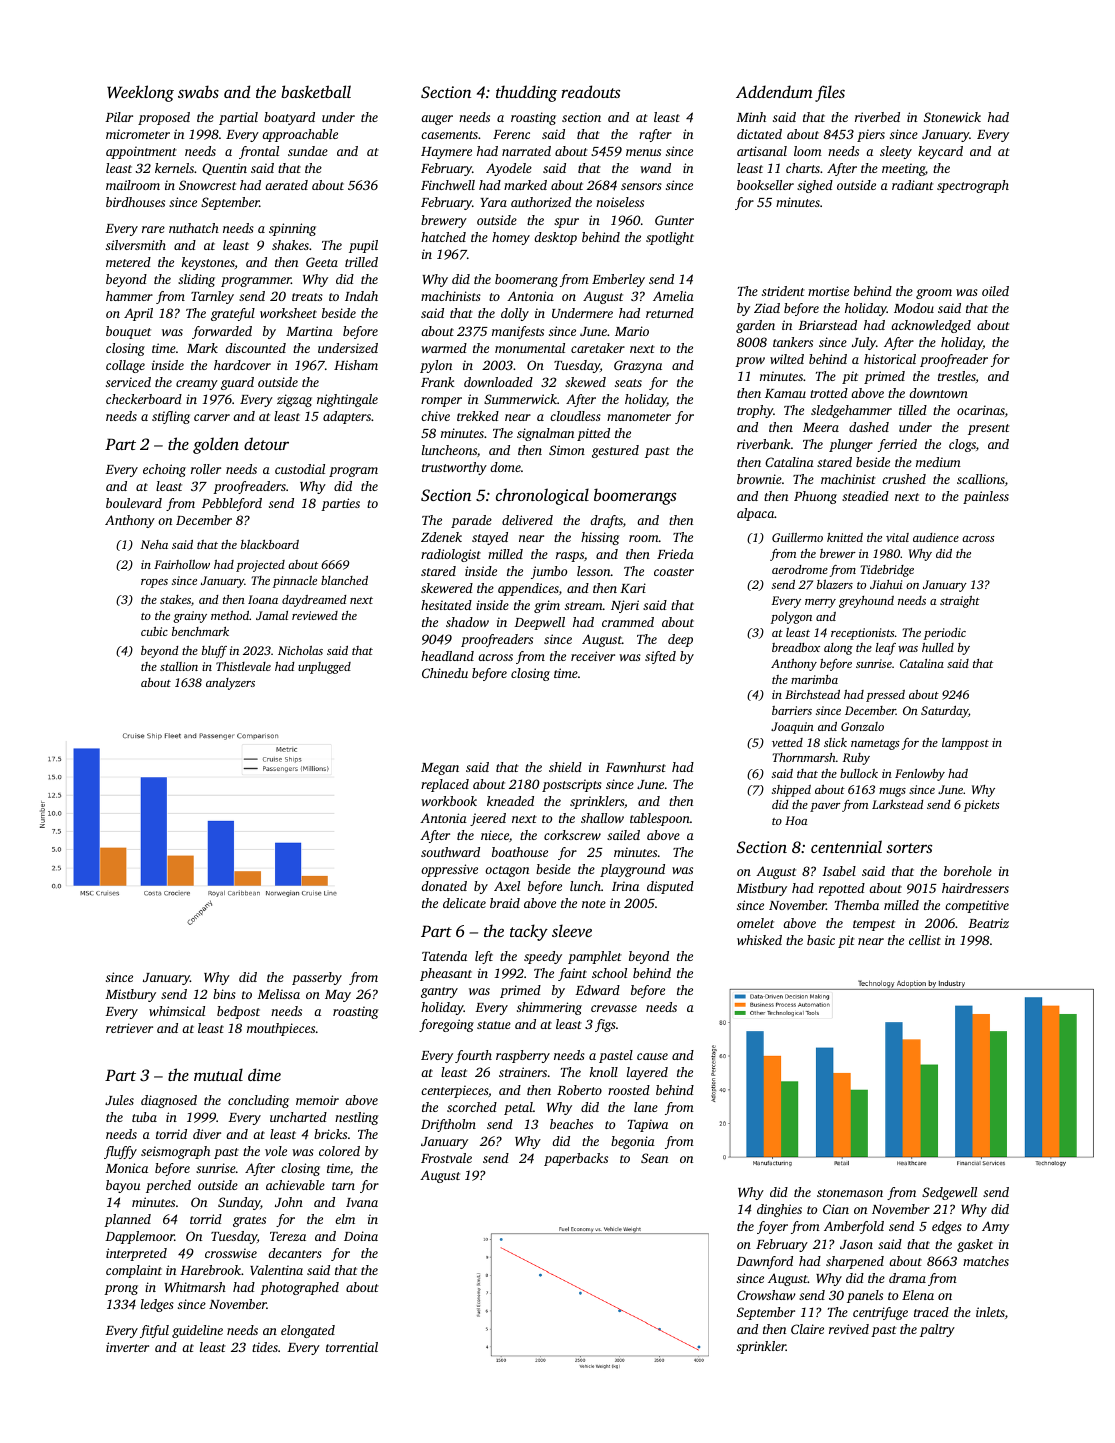  Describe the element at coordinates (670, 313) in the screenshot. I see `returned` at that location.
